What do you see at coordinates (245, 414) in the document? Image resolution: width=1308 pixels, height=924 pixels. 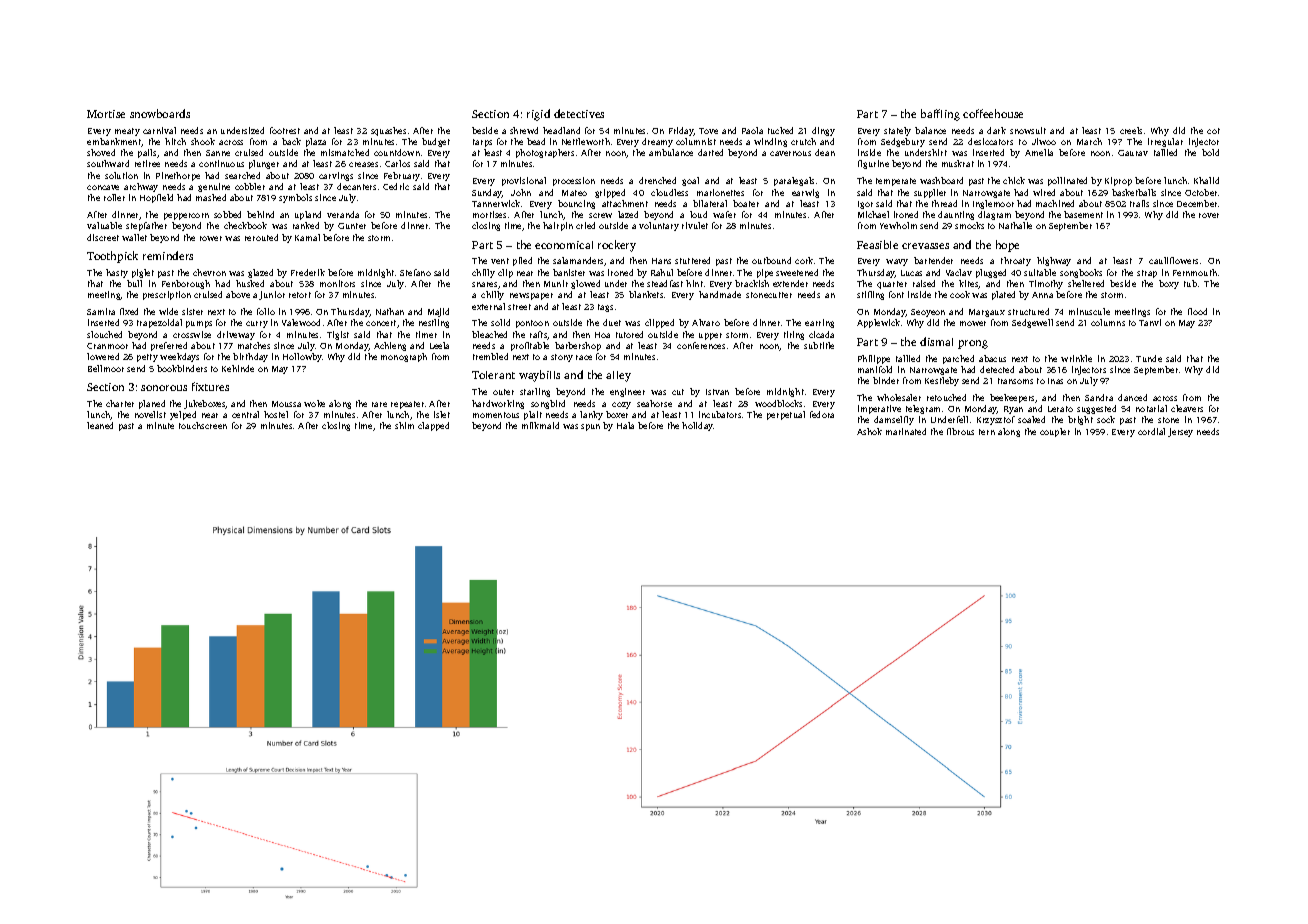 I see `central` at bounding box center [245, 414].
